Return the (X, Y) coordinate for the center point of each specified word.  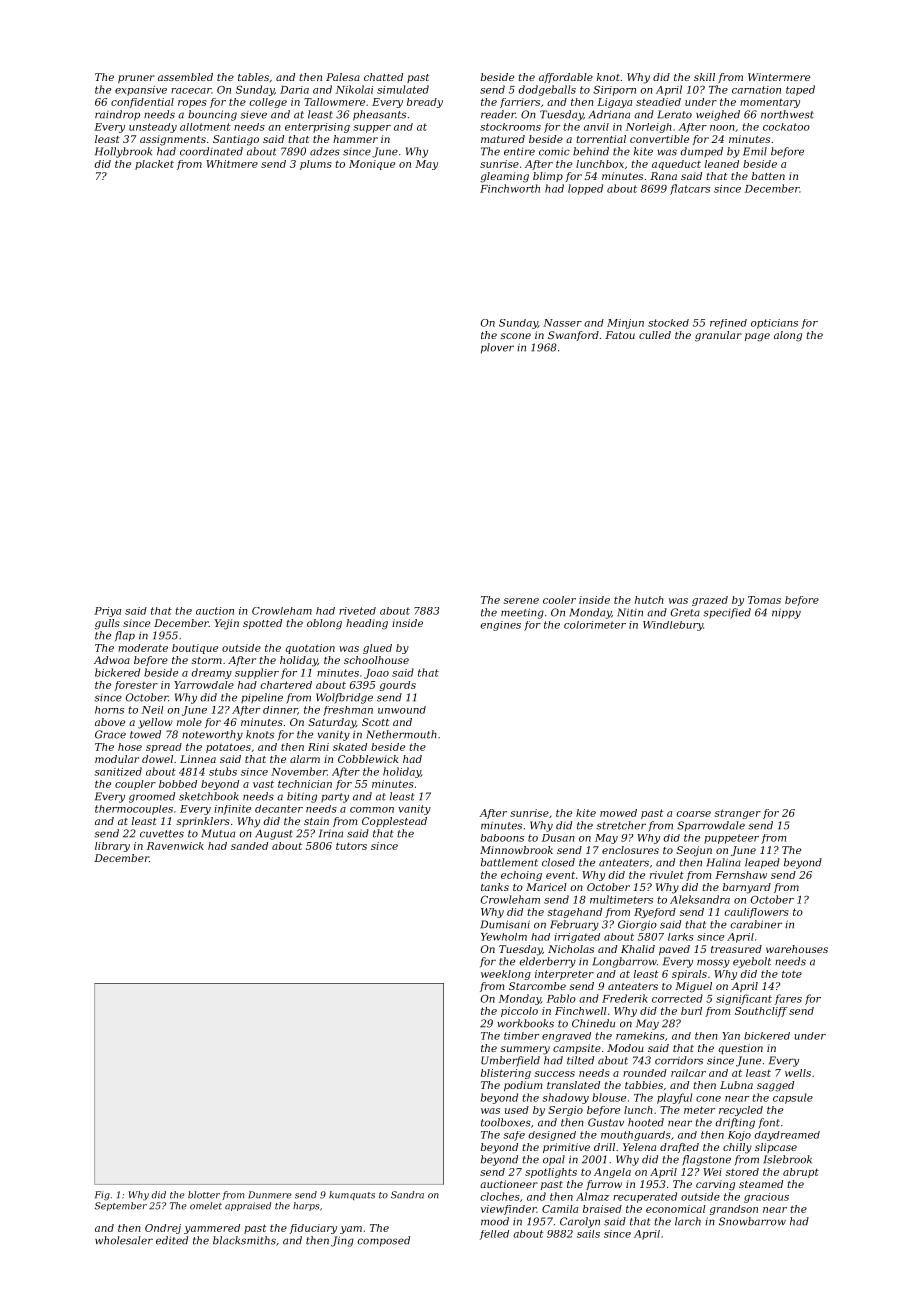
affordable (566, 78)
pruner (136, 79)
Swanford (573, 336)
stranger (738, 814)
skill (704, 77)
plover (497, 348)
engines (500, 626)
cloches (500, 1196)
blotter (204, 1195)
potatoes (228, 748)
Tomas (764, 600)
